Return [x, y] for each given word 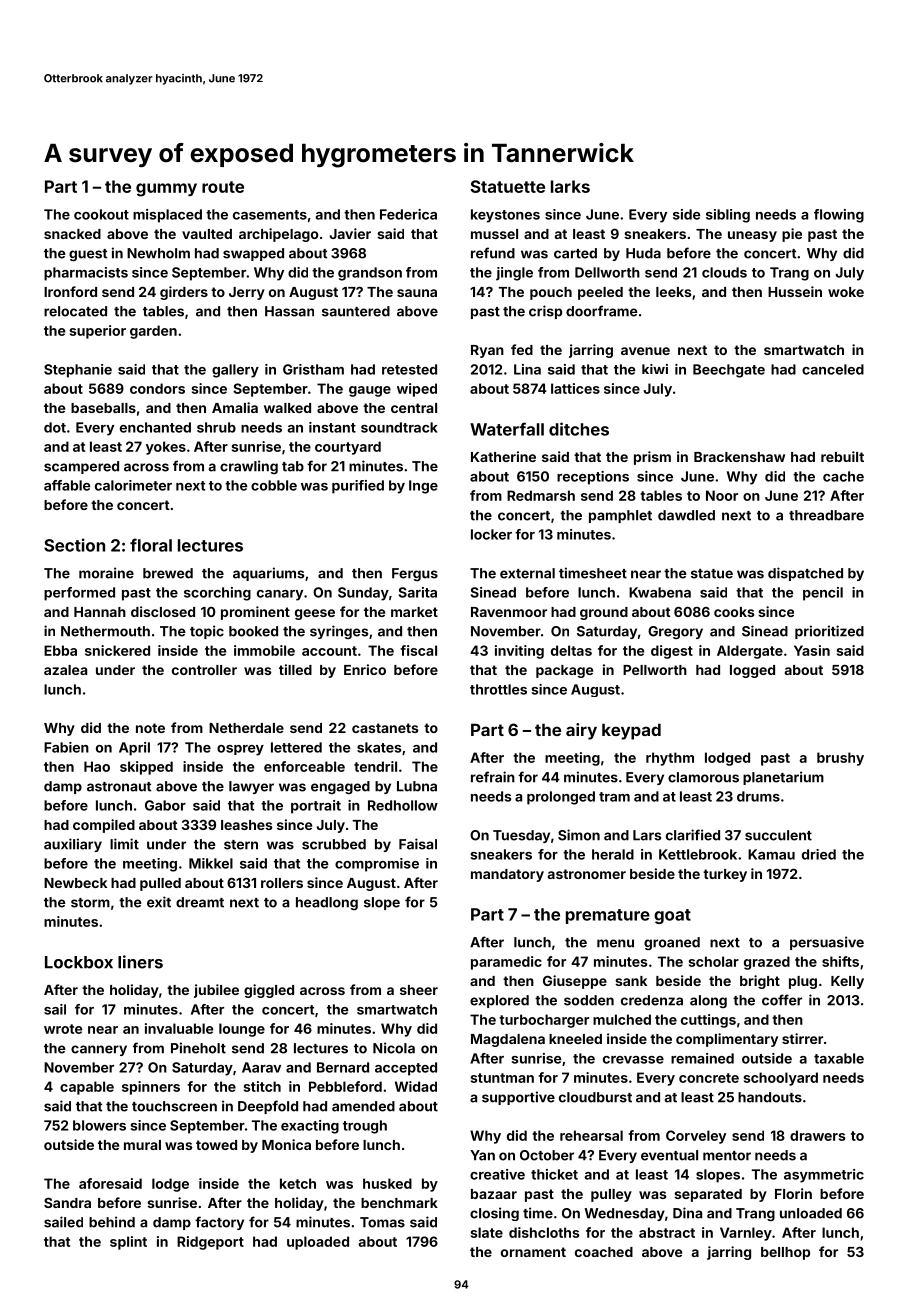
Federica [408, 214]
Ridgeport [210, 1243]
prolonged [561, 798]
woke [846, 292]
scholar [714, 961]
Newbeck [75, 883]
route [223, 187]
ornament [533, 1252]
